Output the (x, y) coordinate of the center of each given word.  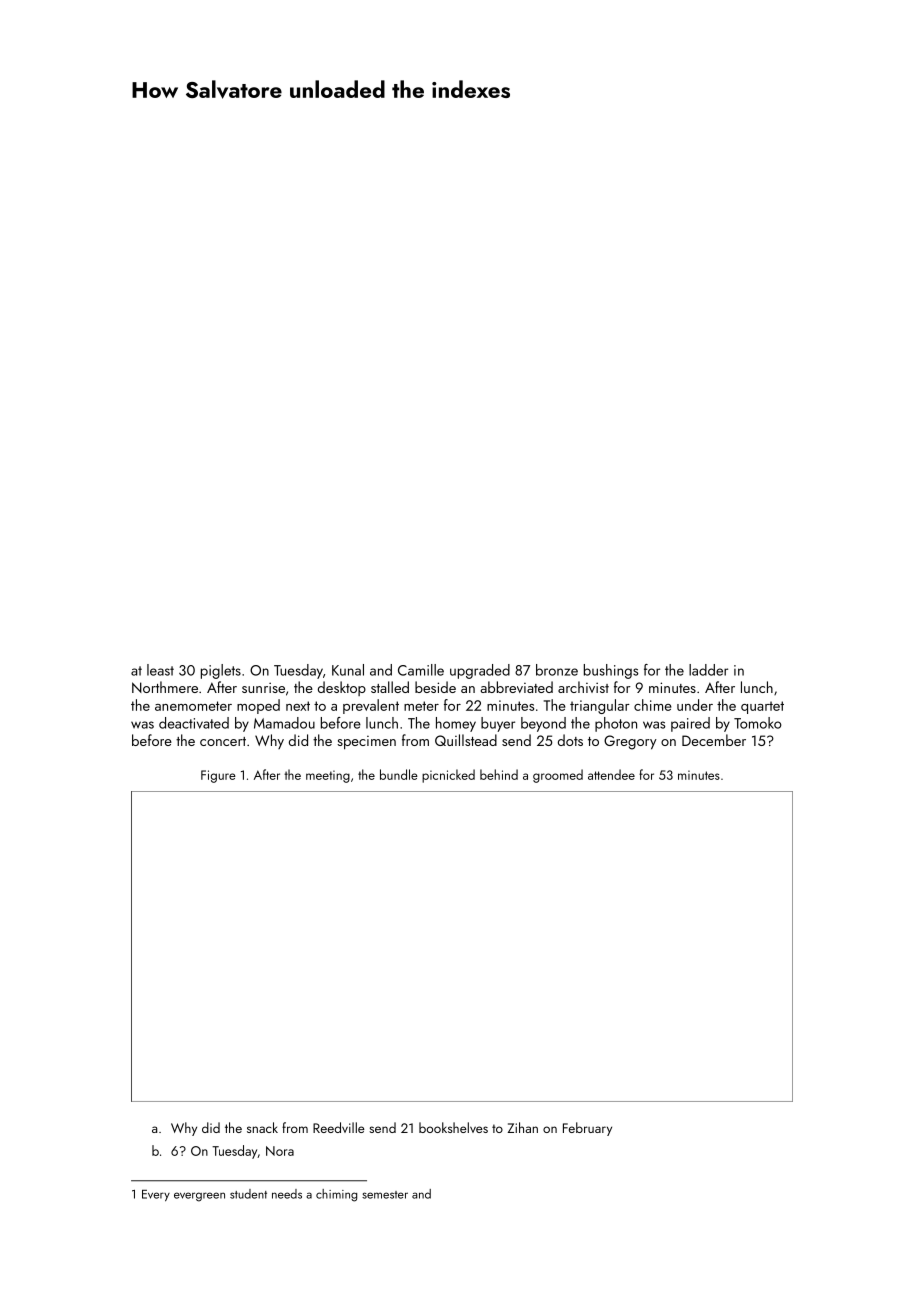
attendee (611, 774)
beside (435, 687)
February (587, 1129)
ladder (708, 670)
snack (262, 1127)
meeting (328, 776)
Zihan (522, 1127)
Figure (218, 776)
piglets (221, 671)
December (714, 740)
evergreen (199, 1197)
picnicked (448, 776)
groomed (558, 776)
